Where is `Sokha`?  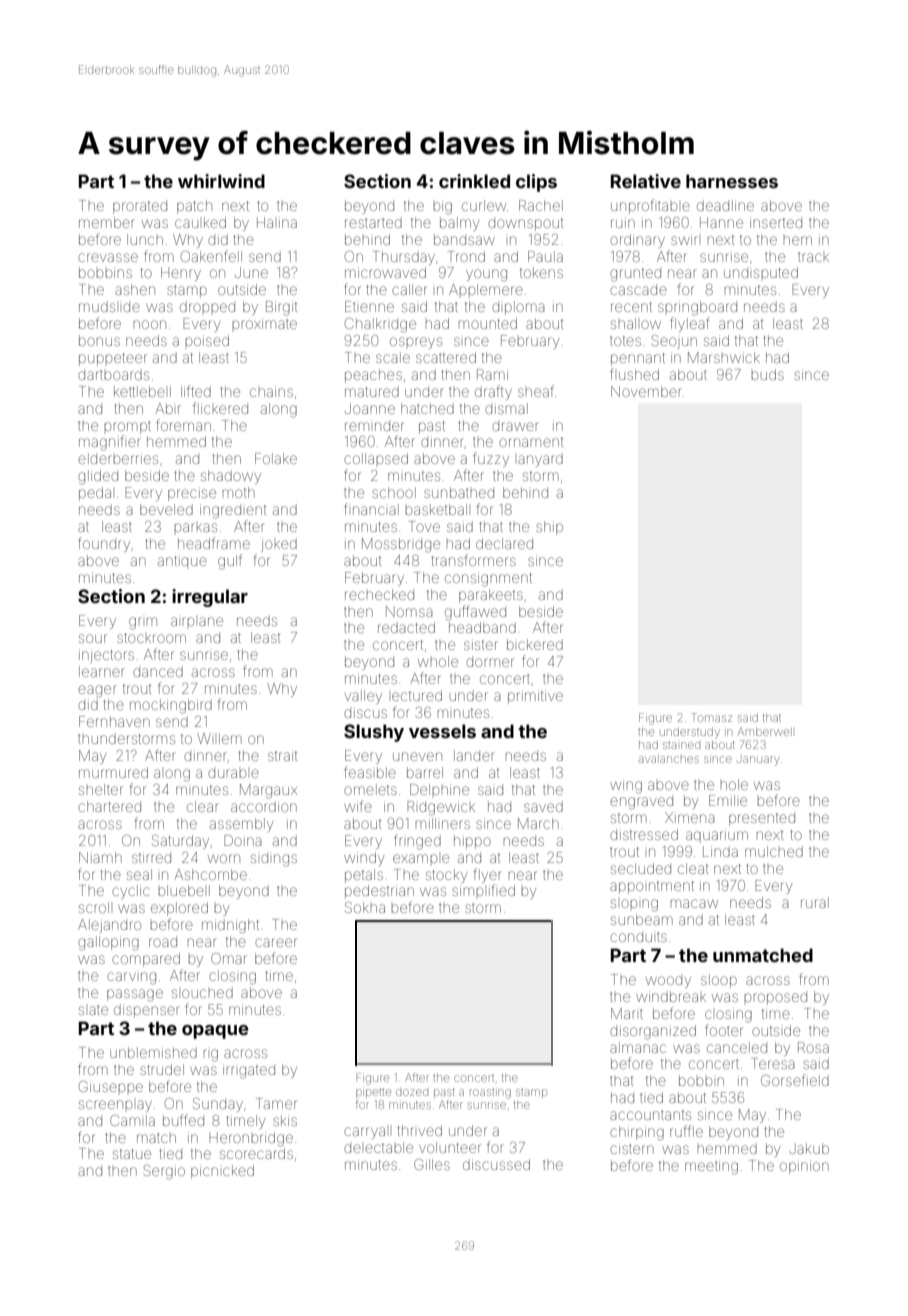
Sokha is located at coordinates (365, 907).
